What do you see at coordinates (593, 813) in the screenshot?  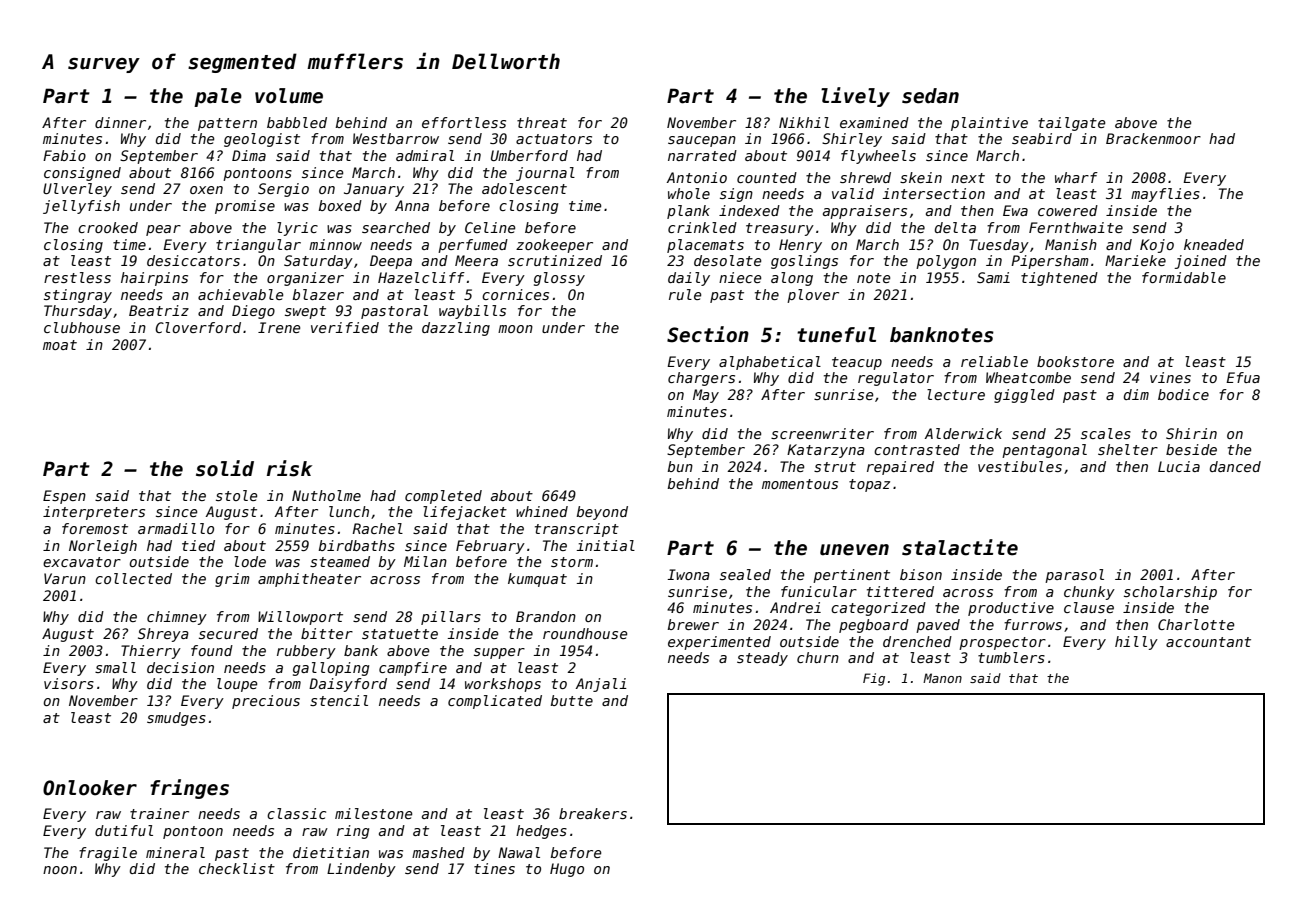 I see `breakers` at bounding box center [593, 813].
